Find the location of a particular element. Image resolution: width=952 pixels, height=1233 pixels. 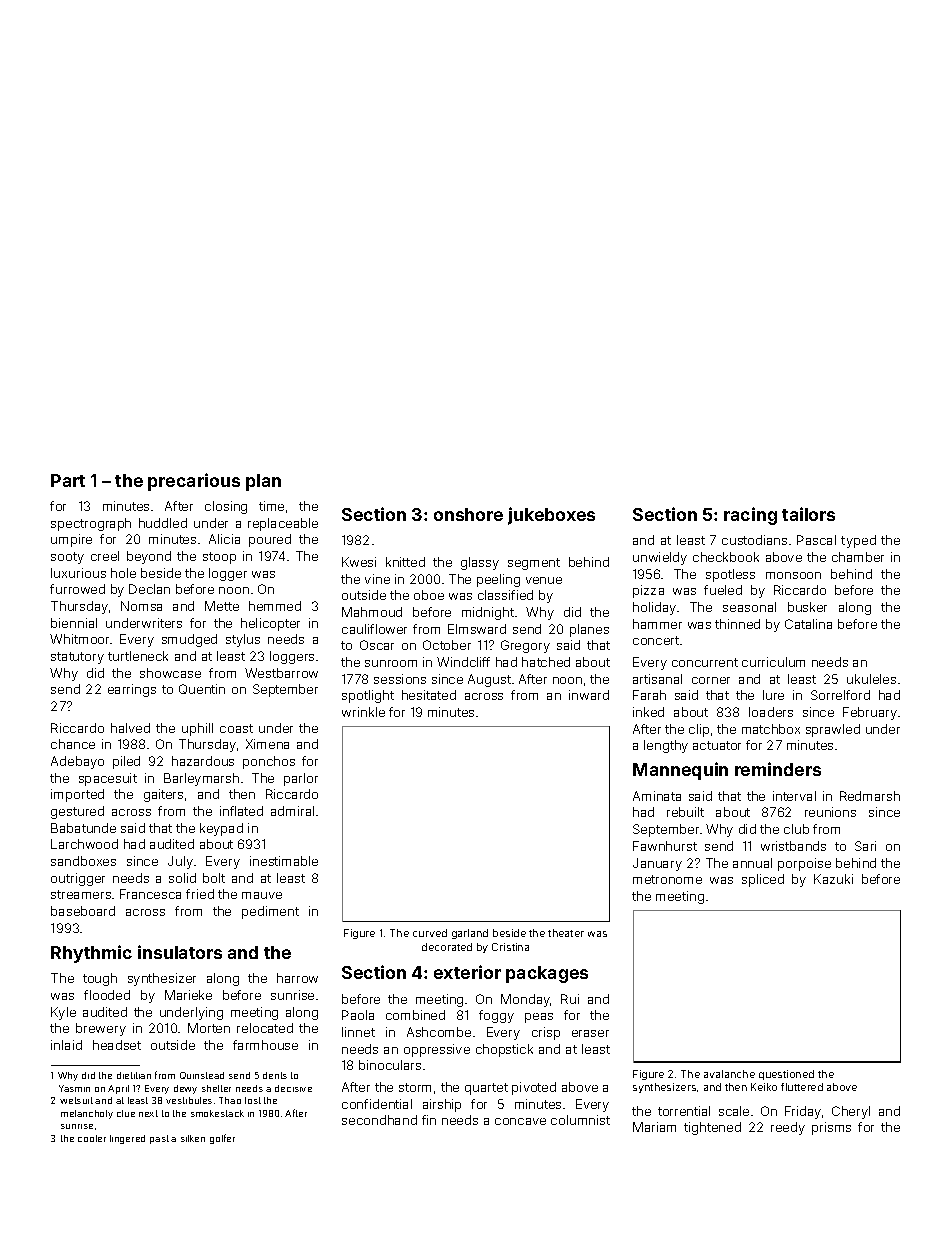

halved is located at coordinates (130, 728).
